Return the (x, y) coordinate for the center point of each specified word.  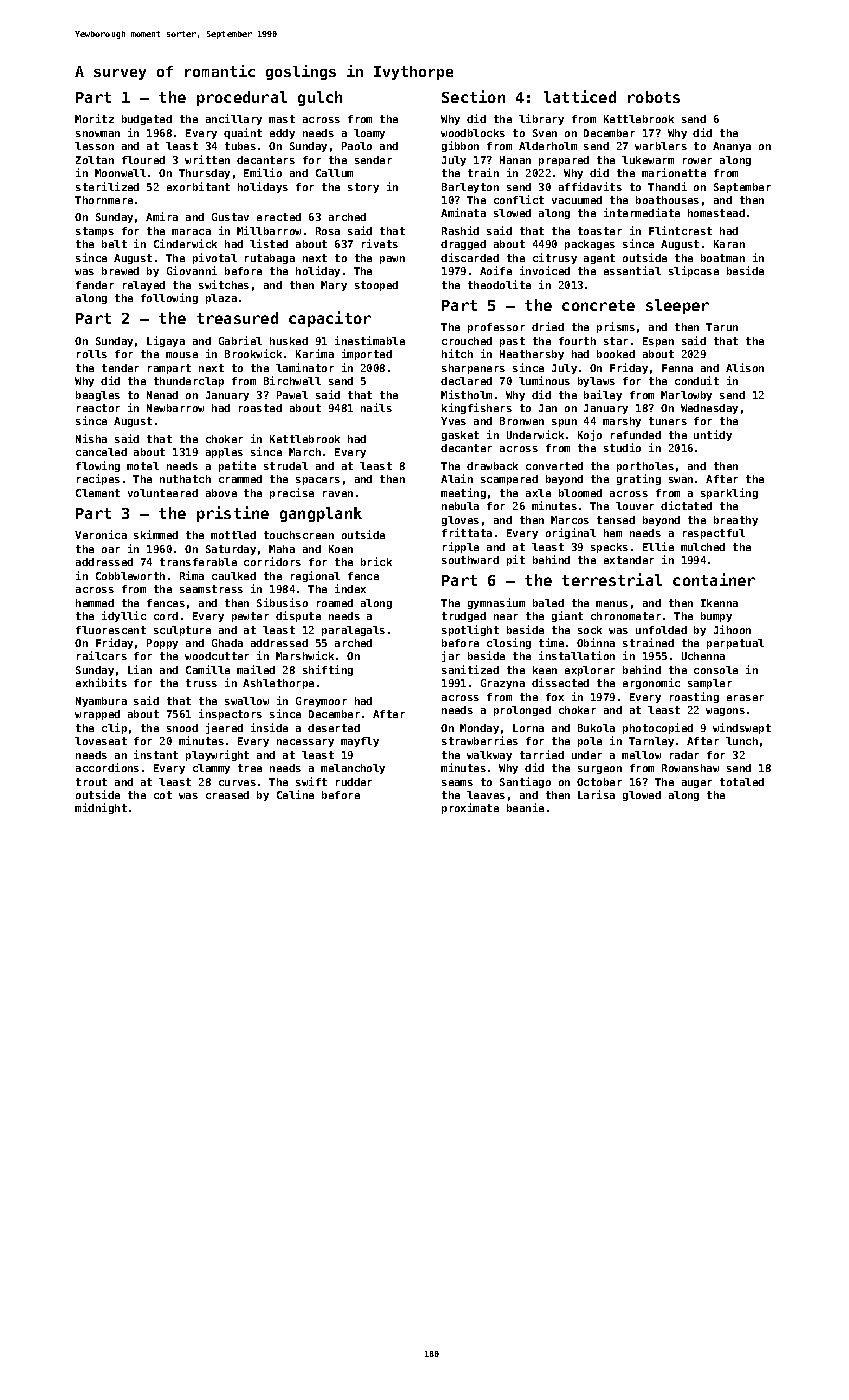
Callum (334, 173)
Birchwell (292, 380)
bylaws (596, 382)
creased (227, 795)
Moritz (94, 118)
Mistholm (466, 394)
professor (496, 328)
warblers (661, 146)
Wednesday (709, 409)
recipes (98, 479)
